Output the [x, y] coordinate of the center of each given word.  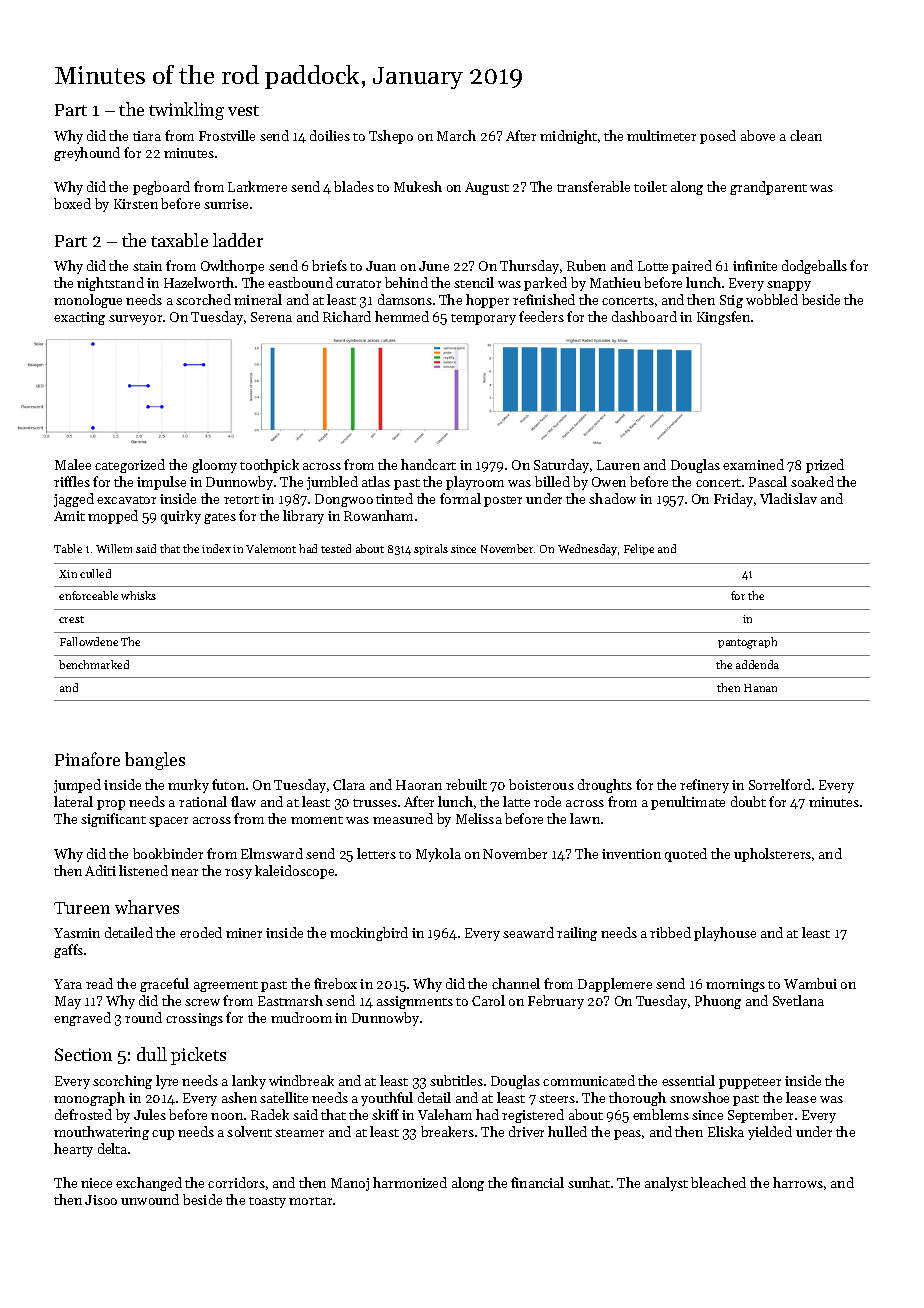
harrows [798, 1182]
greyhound [87, 154]
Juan [381, 266]
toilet [650, 186]
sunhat [589, 1182]
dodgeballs [814, 267]
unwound [150, 1199]
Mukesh [418, 186]
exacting [79, 318]
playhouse [725, 934]
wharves [147, 907]
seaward [528, 932]
